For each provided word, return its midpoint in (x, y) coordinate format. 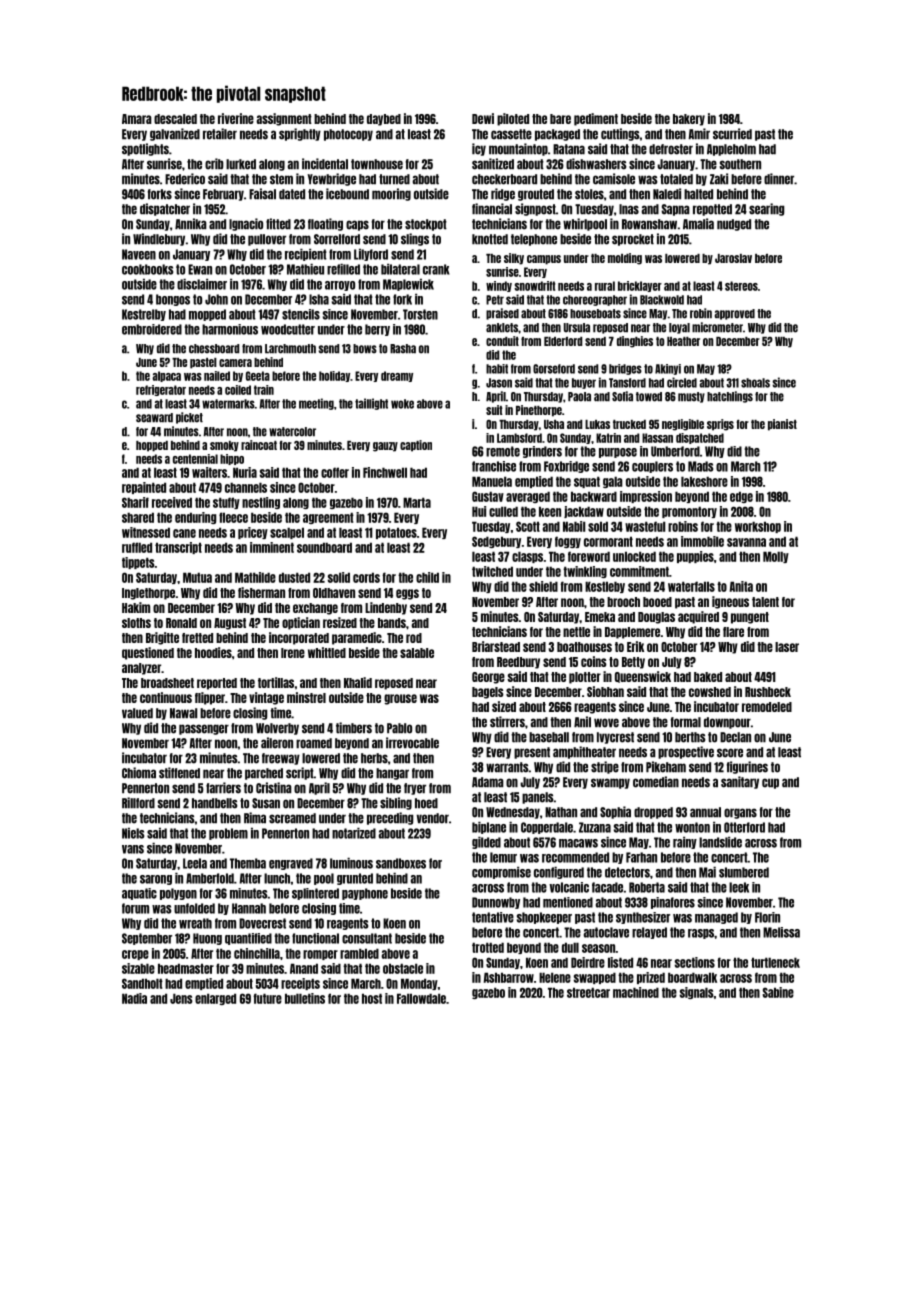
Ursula (577, 328)
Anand (304, 968)
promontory (689, 512)
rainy (685, 842)
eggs (407, 594)
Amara (137, 119)
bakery (689, 120)
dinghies (635, 342)
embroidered (152, 329)
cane (184, 533)
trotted (488, 947)
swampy (610, 783)
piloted (513, 119)
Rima (255, 818)
